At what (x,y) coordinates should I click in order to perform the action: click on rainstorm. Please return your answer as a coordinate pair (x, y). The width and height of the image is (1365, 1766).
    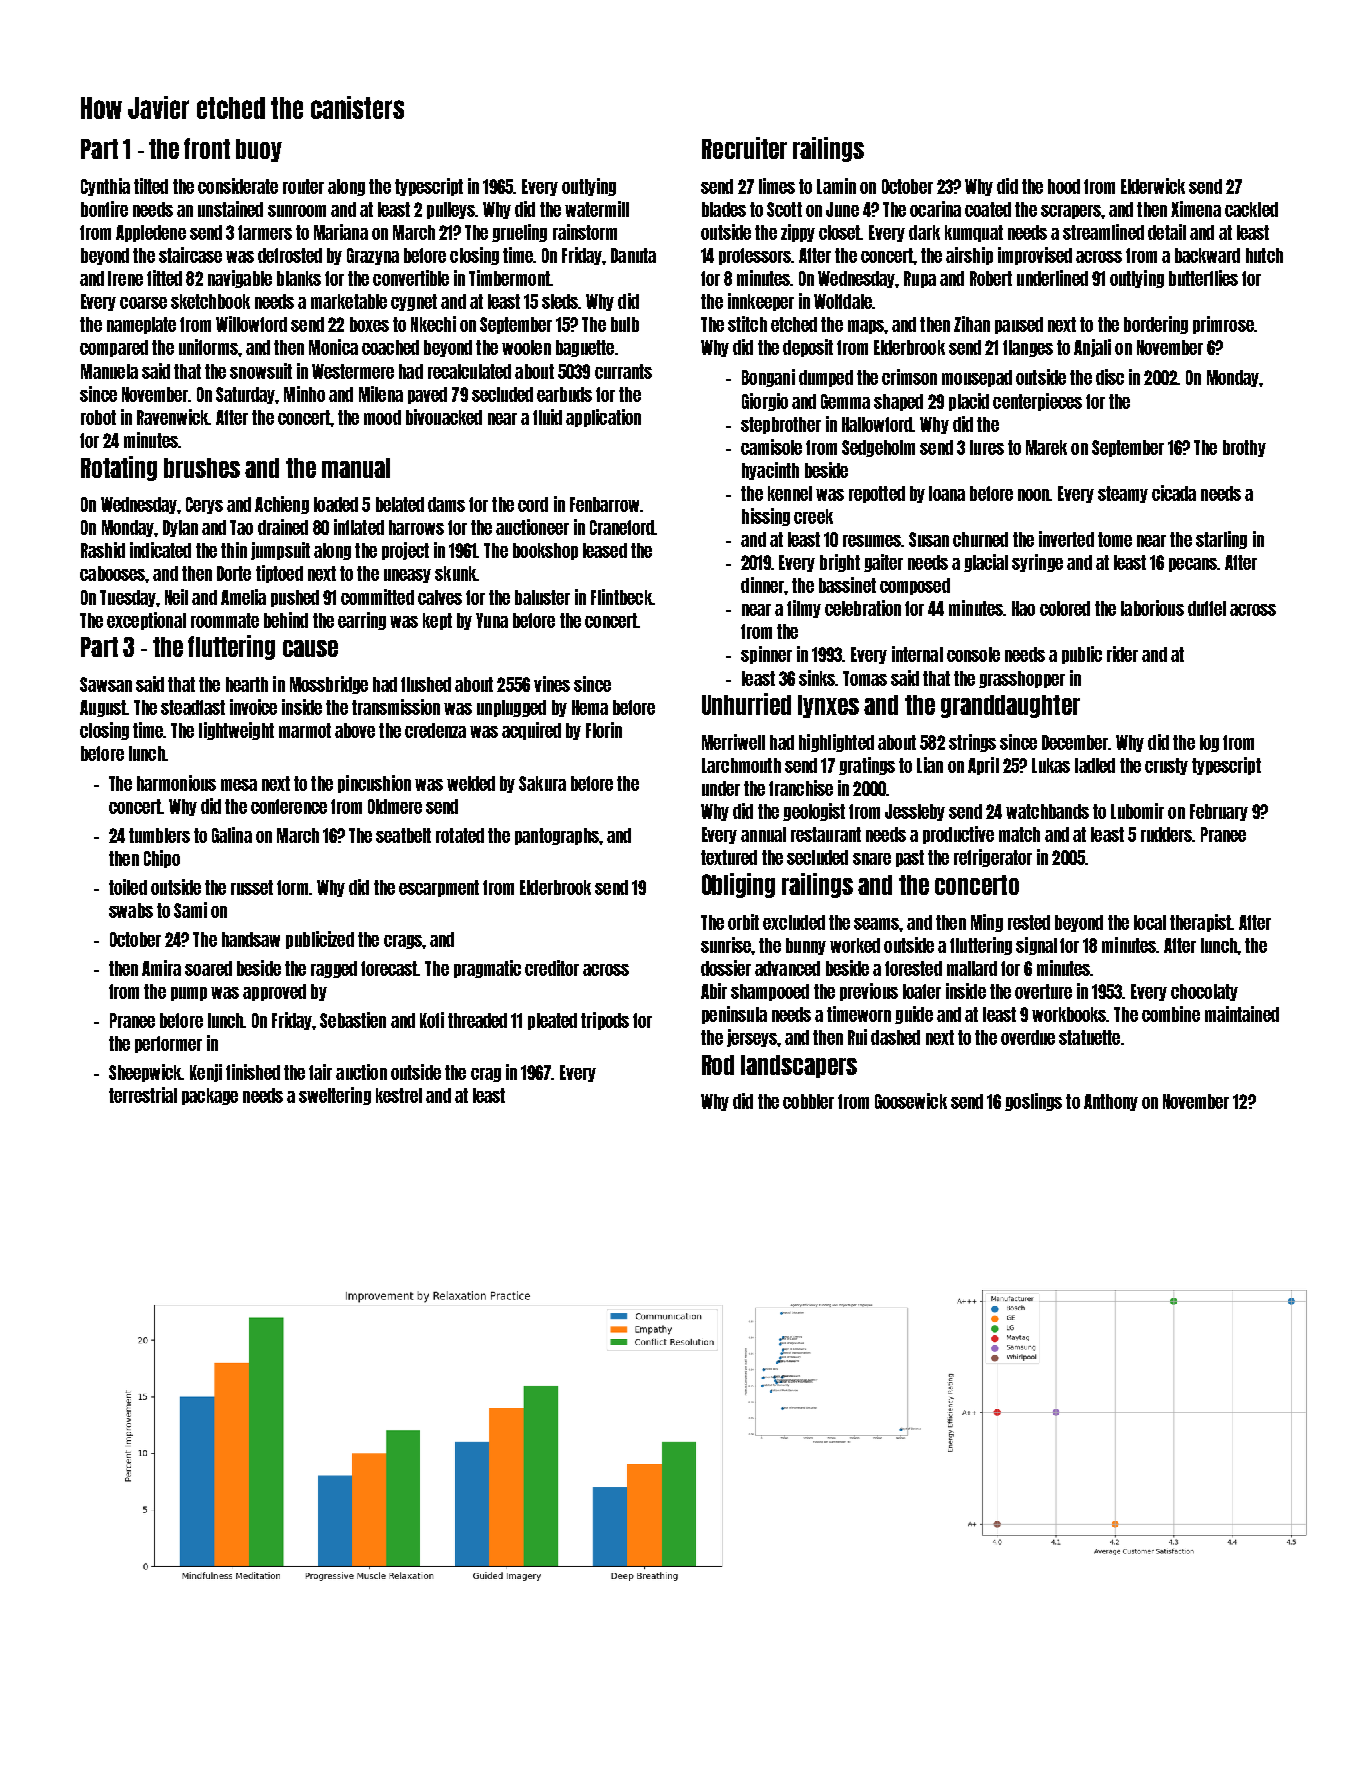
    Looking at the image, I should click on (585, 232).
